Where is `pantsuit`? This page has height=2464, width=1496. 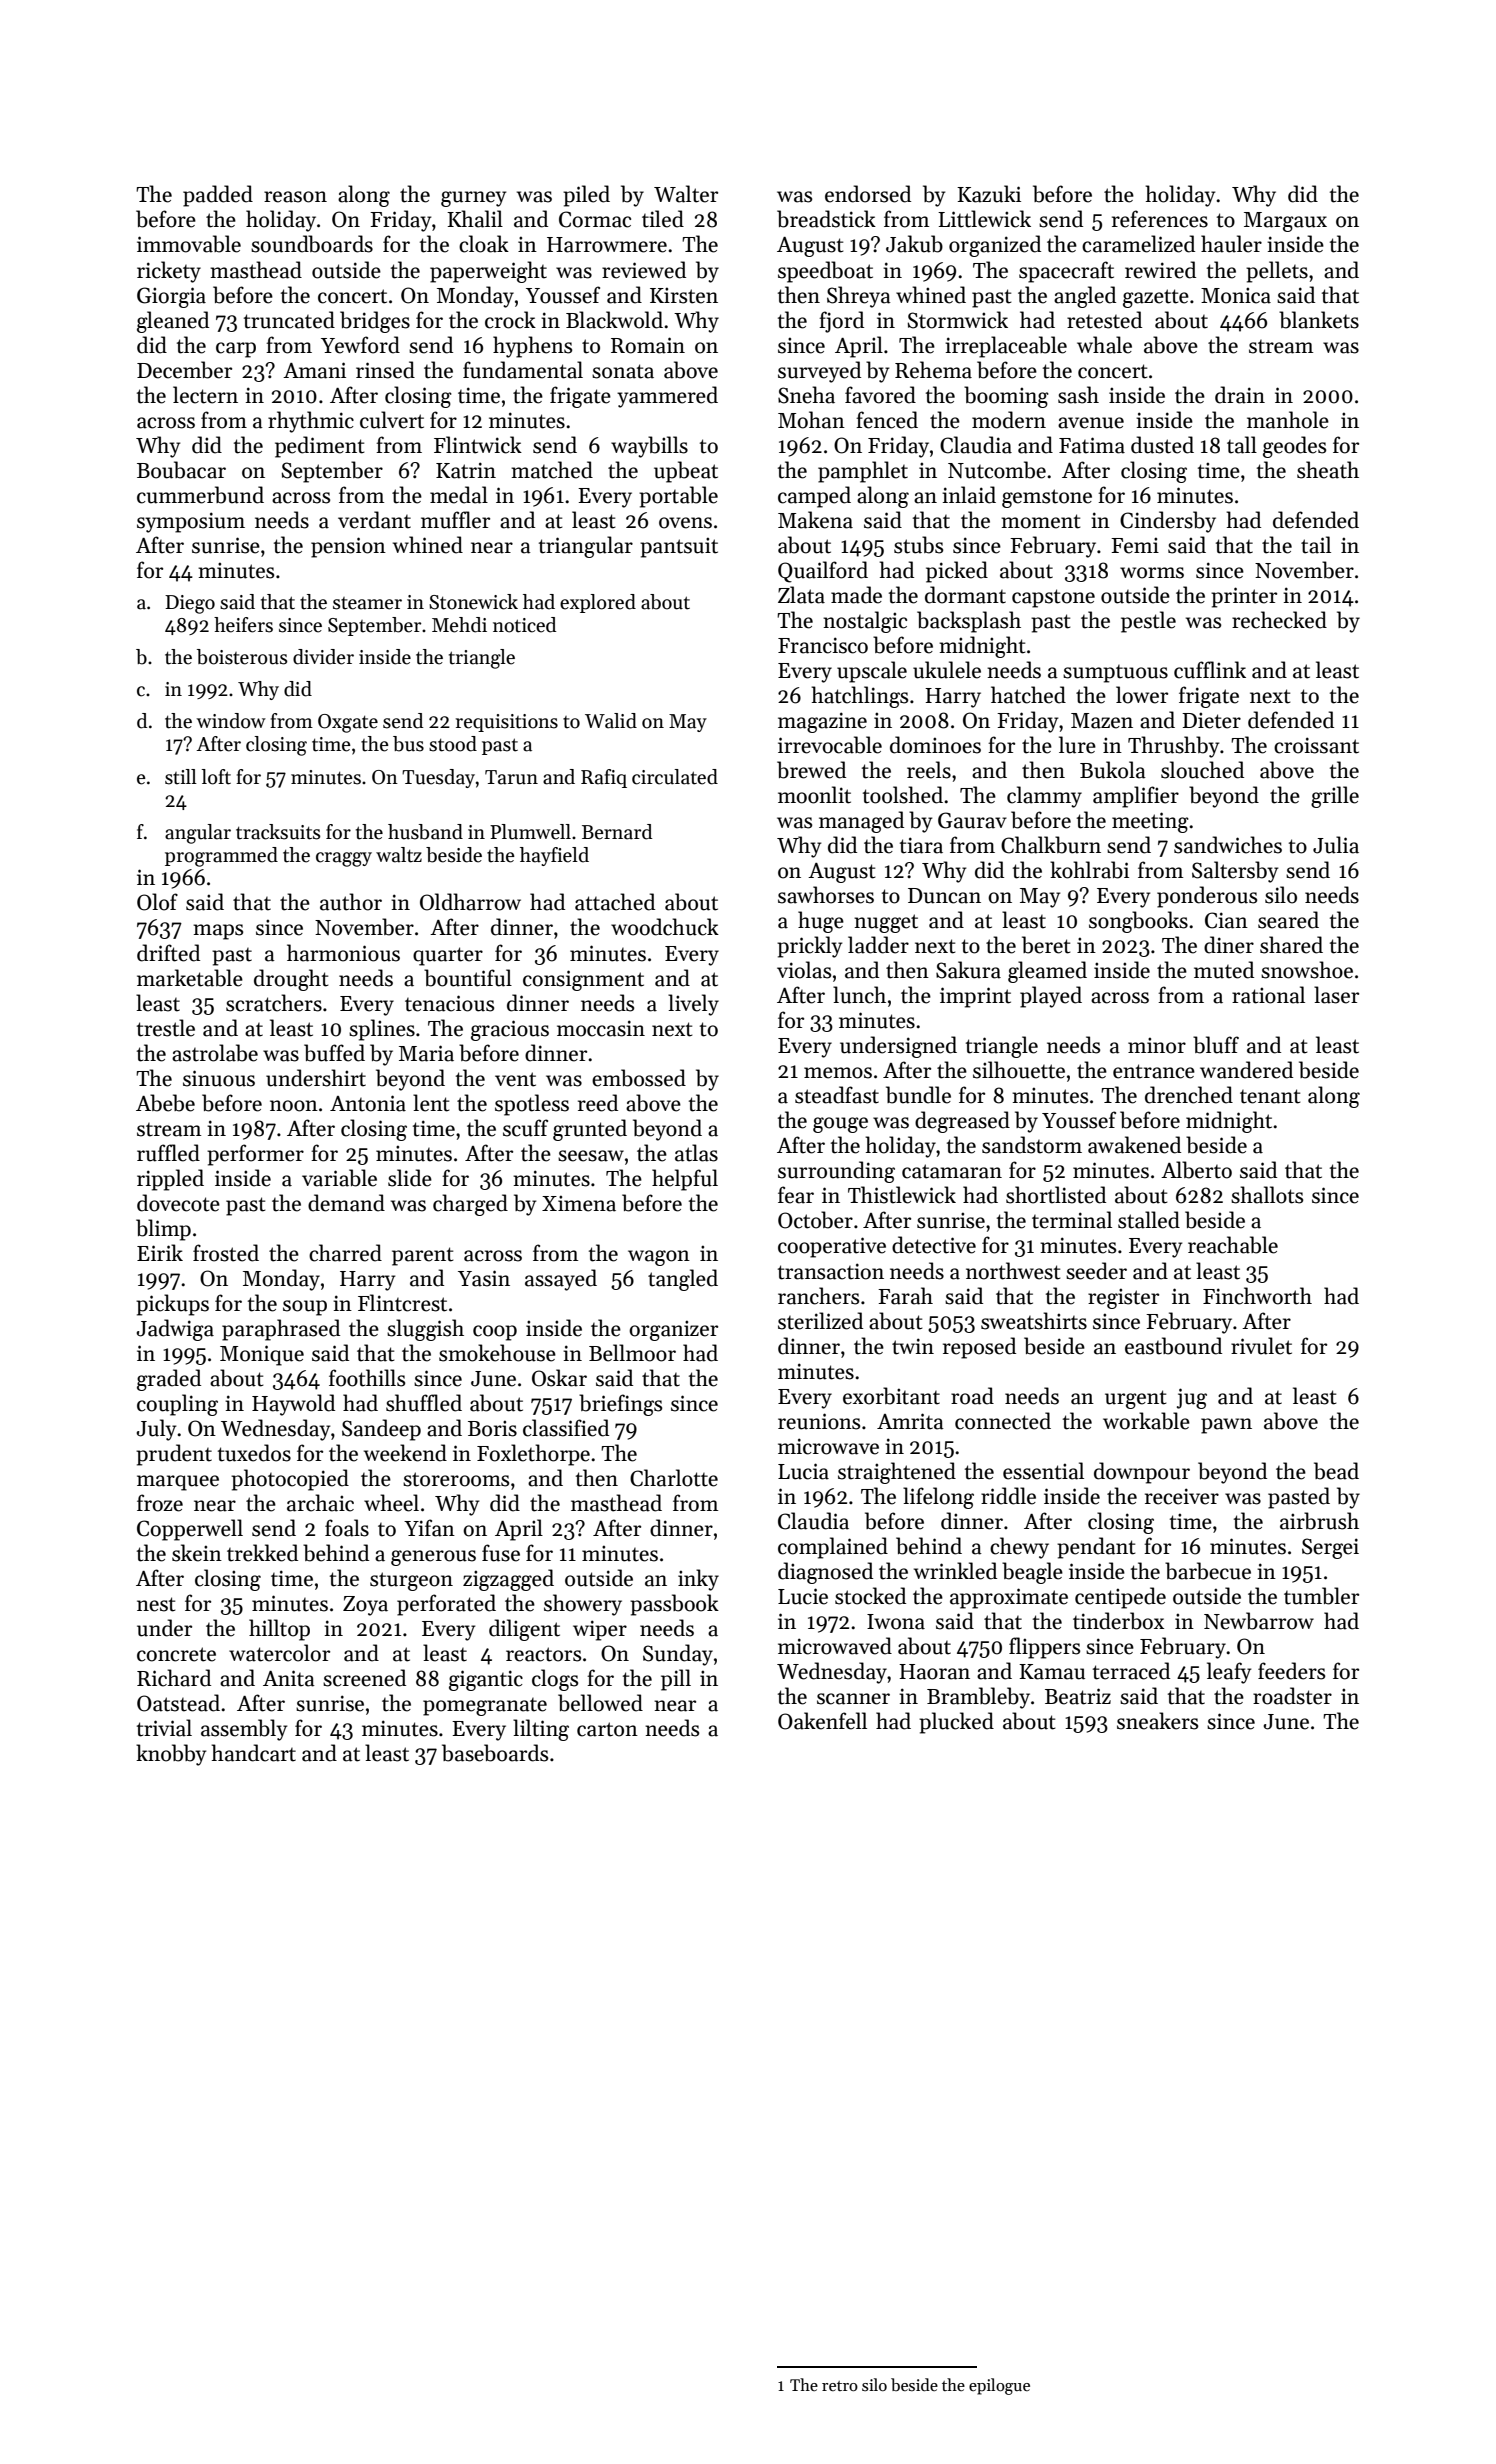
pantsuit is located at coordinates (679, 547).
